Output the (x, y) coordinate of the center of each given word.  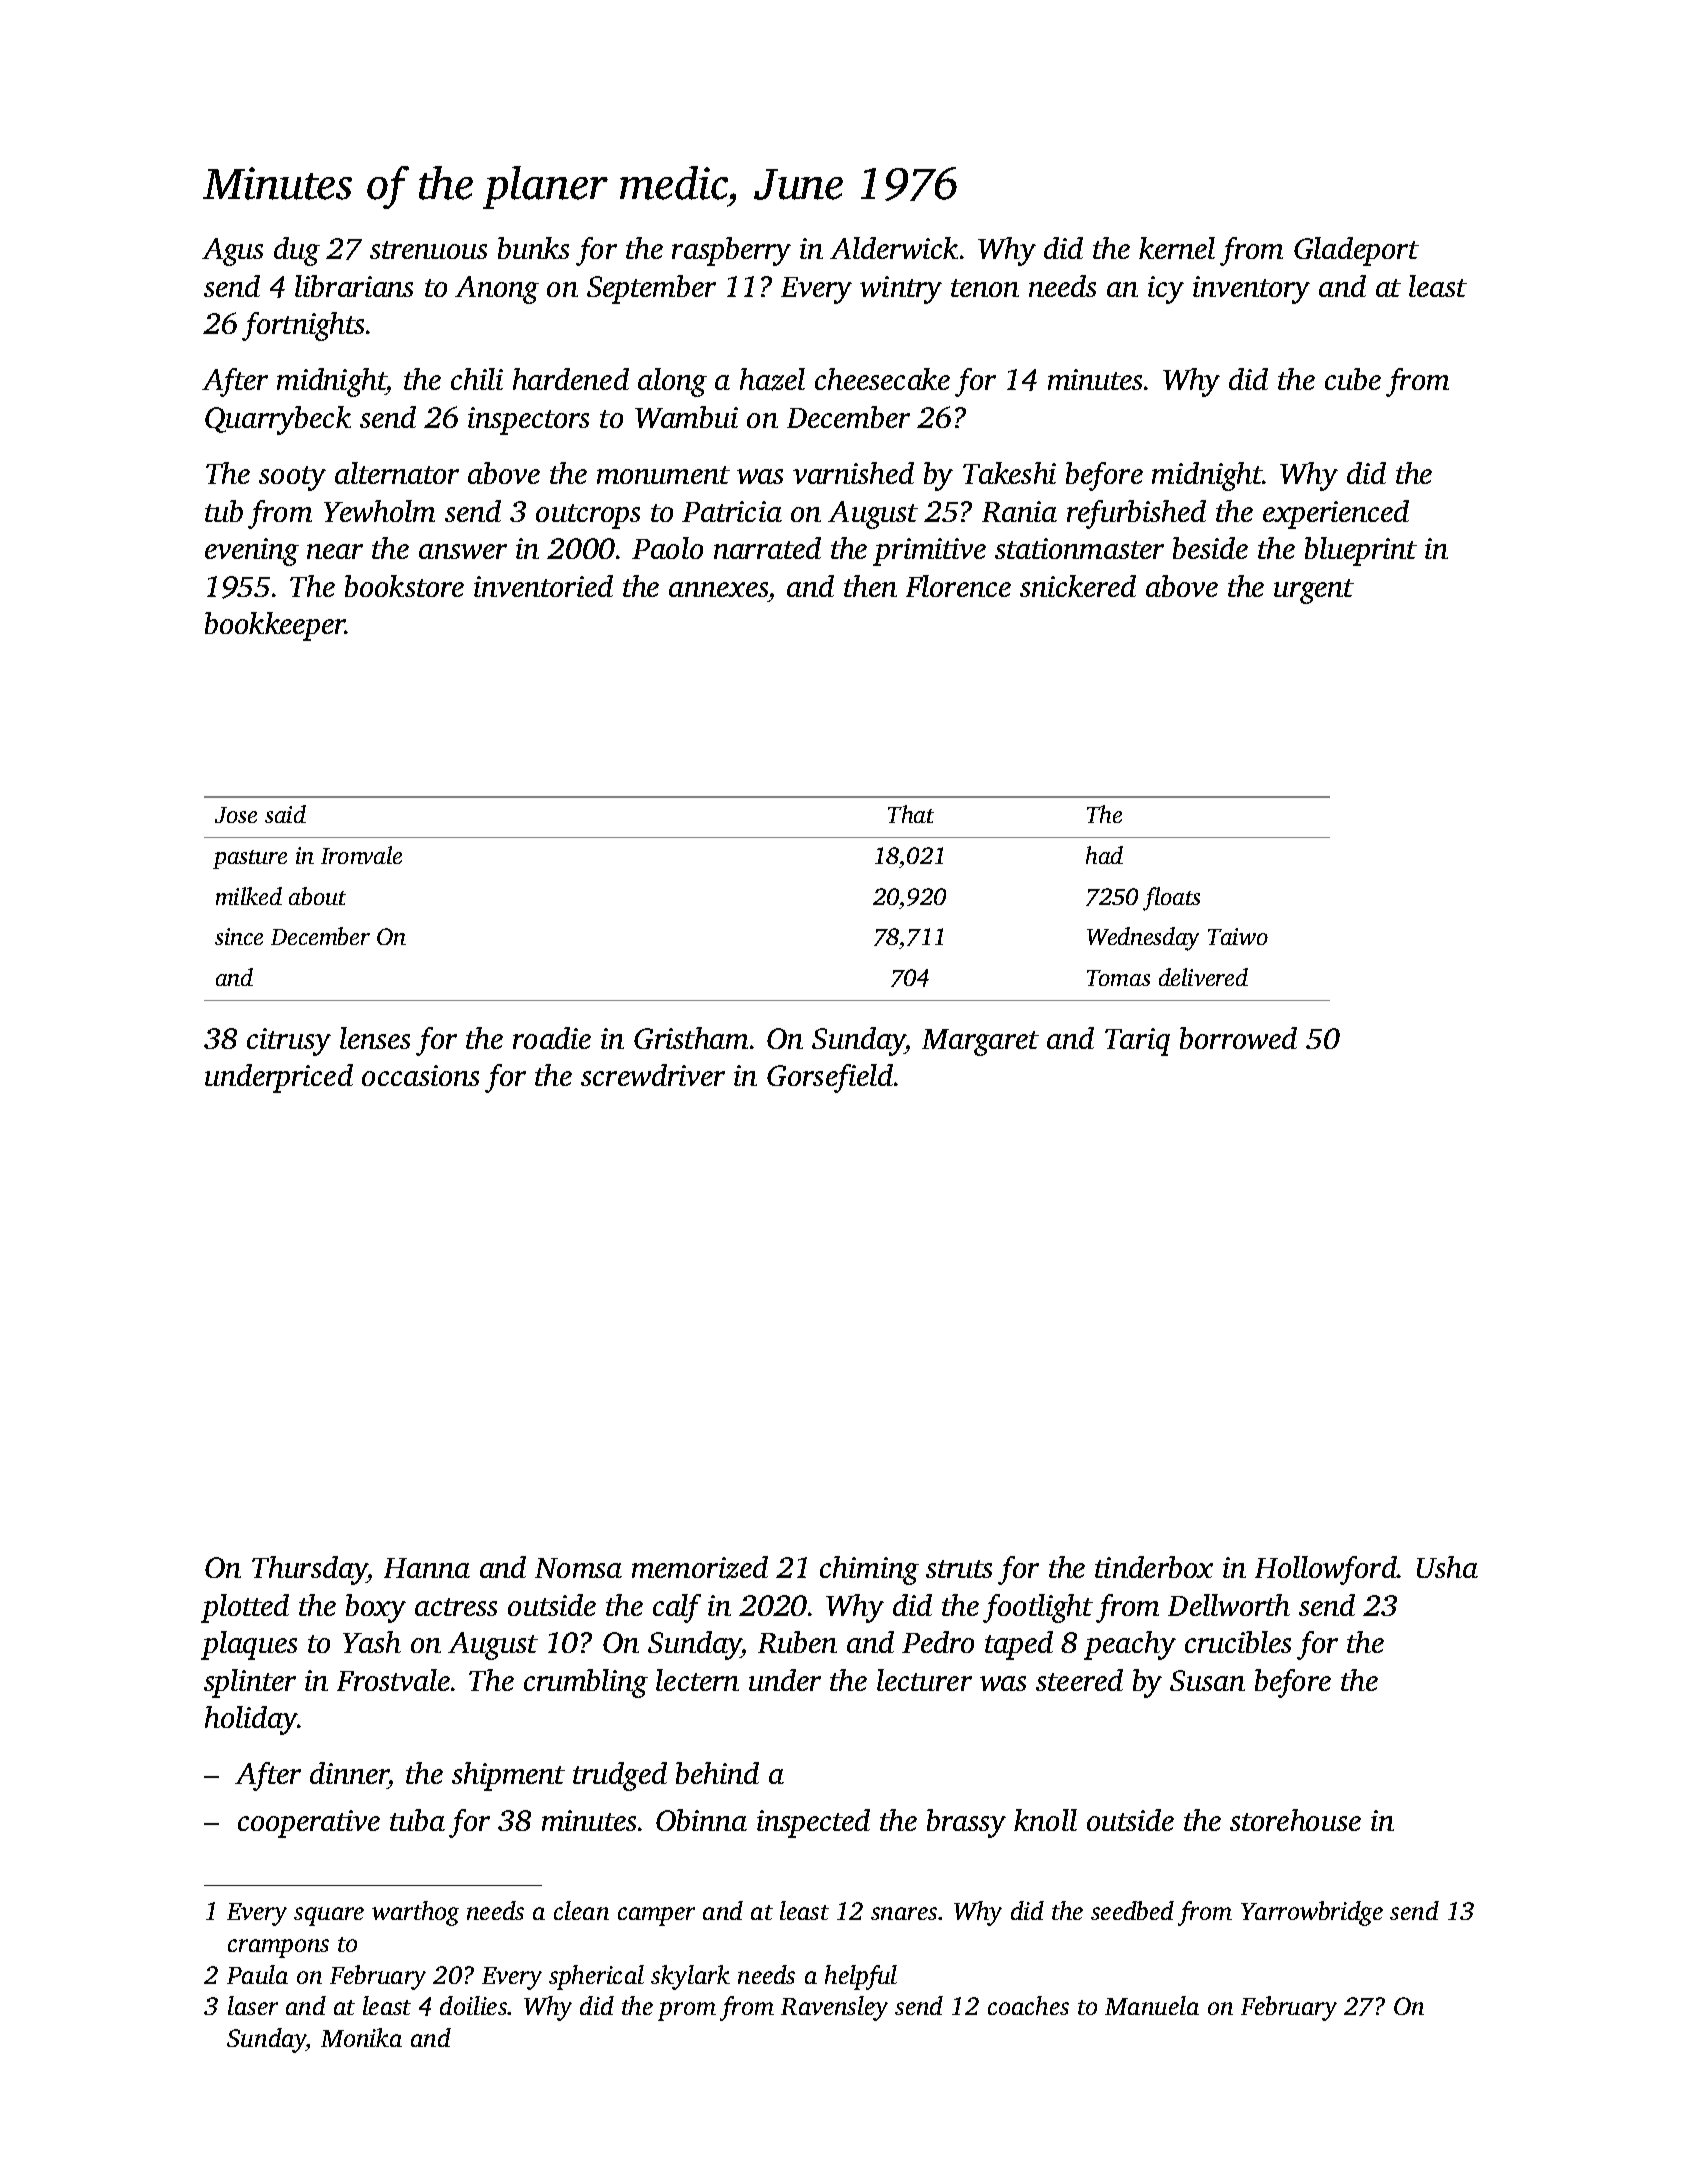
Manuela (1152, 2005)
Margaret (980, 1042)
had (1104, 855)
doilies (474, 2005)
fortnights (303, 326)
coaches (1028, 2005)
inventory (1251, 290)
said (285, 814)
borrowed (1238, 1038)
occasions (420, 1075)
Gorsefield (830, 1078)
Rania (1019, 511)
